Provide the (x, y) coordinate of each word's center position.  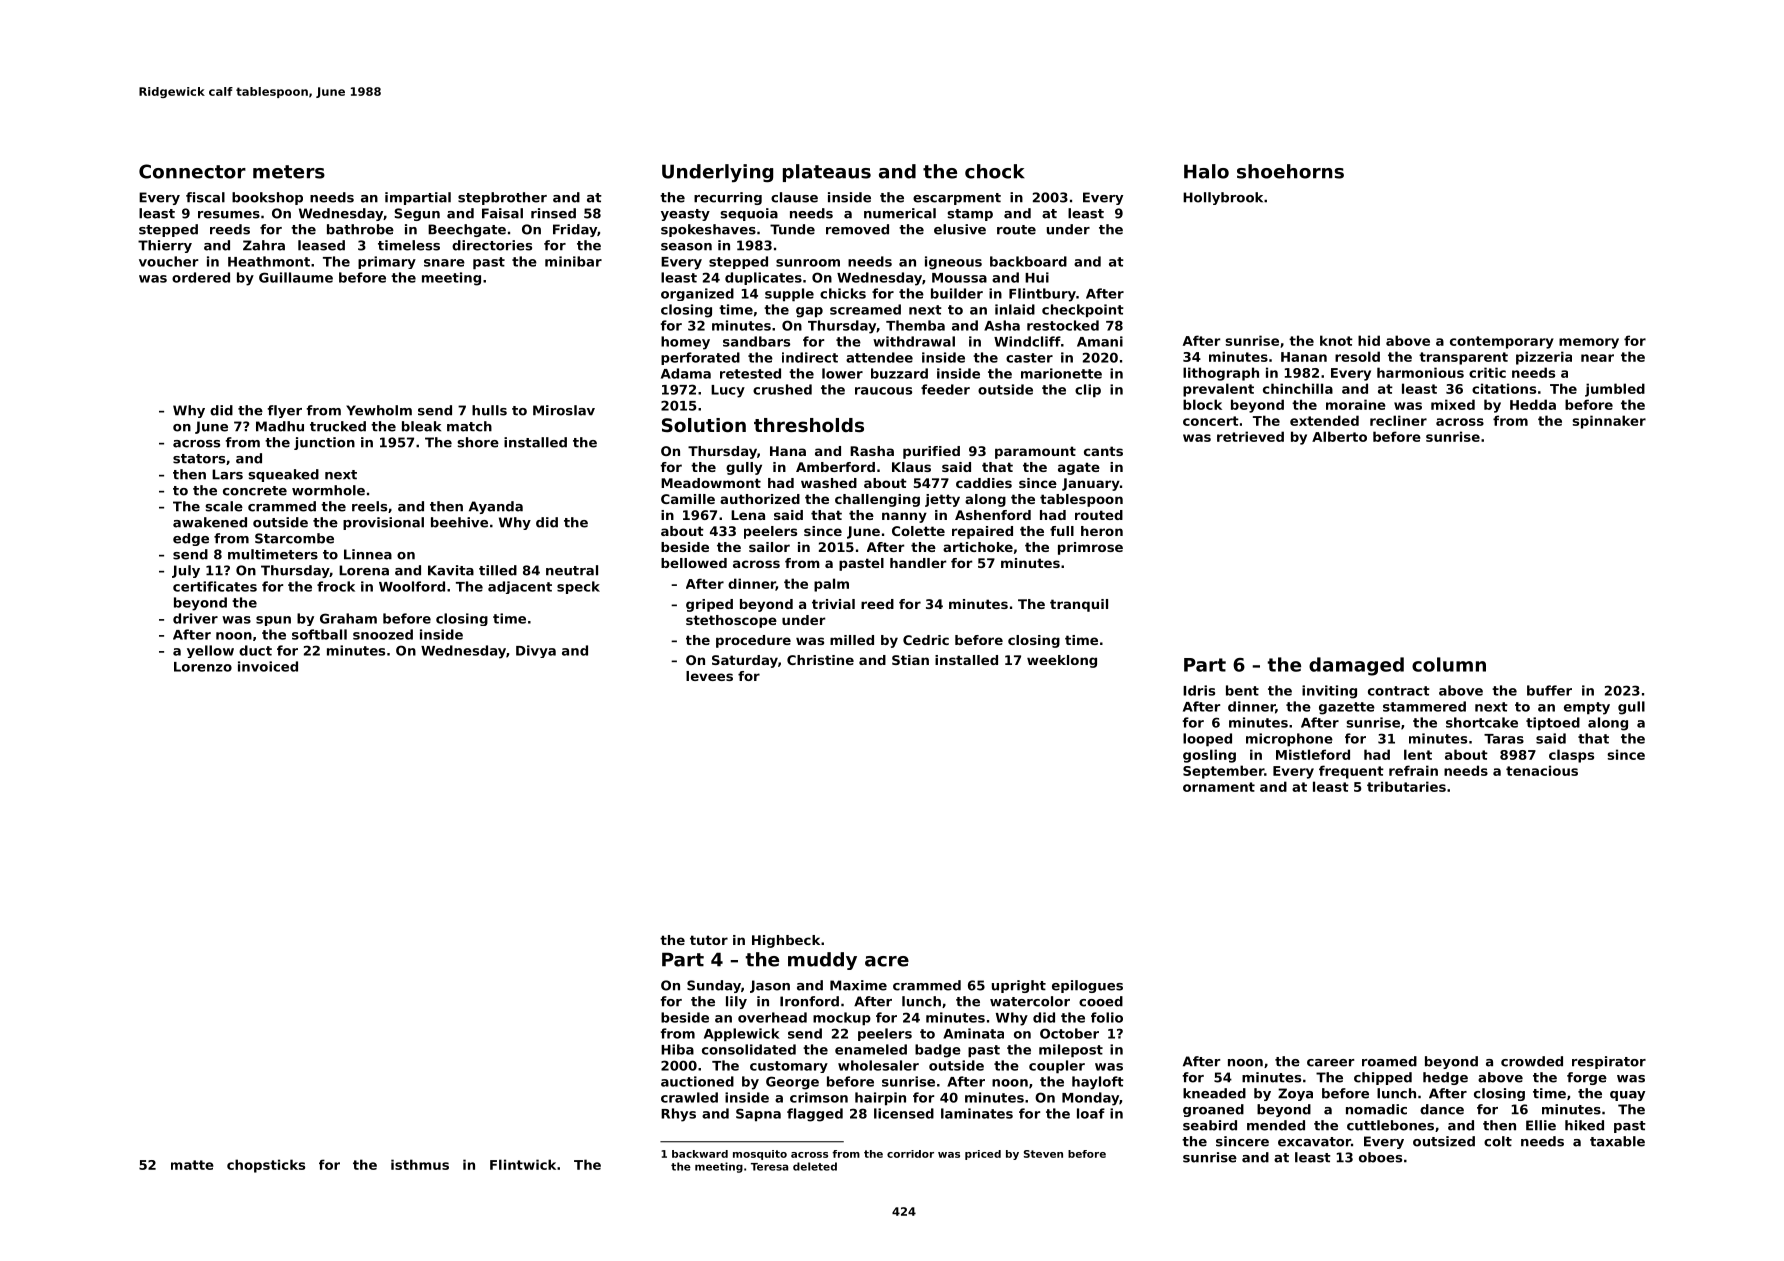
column (1449, 664)
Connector (192, 171)
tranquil (1079, 605)
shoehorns (1290, 171)
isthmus (420, 1164)
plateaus (827, 173)
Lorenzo (203, 667)
